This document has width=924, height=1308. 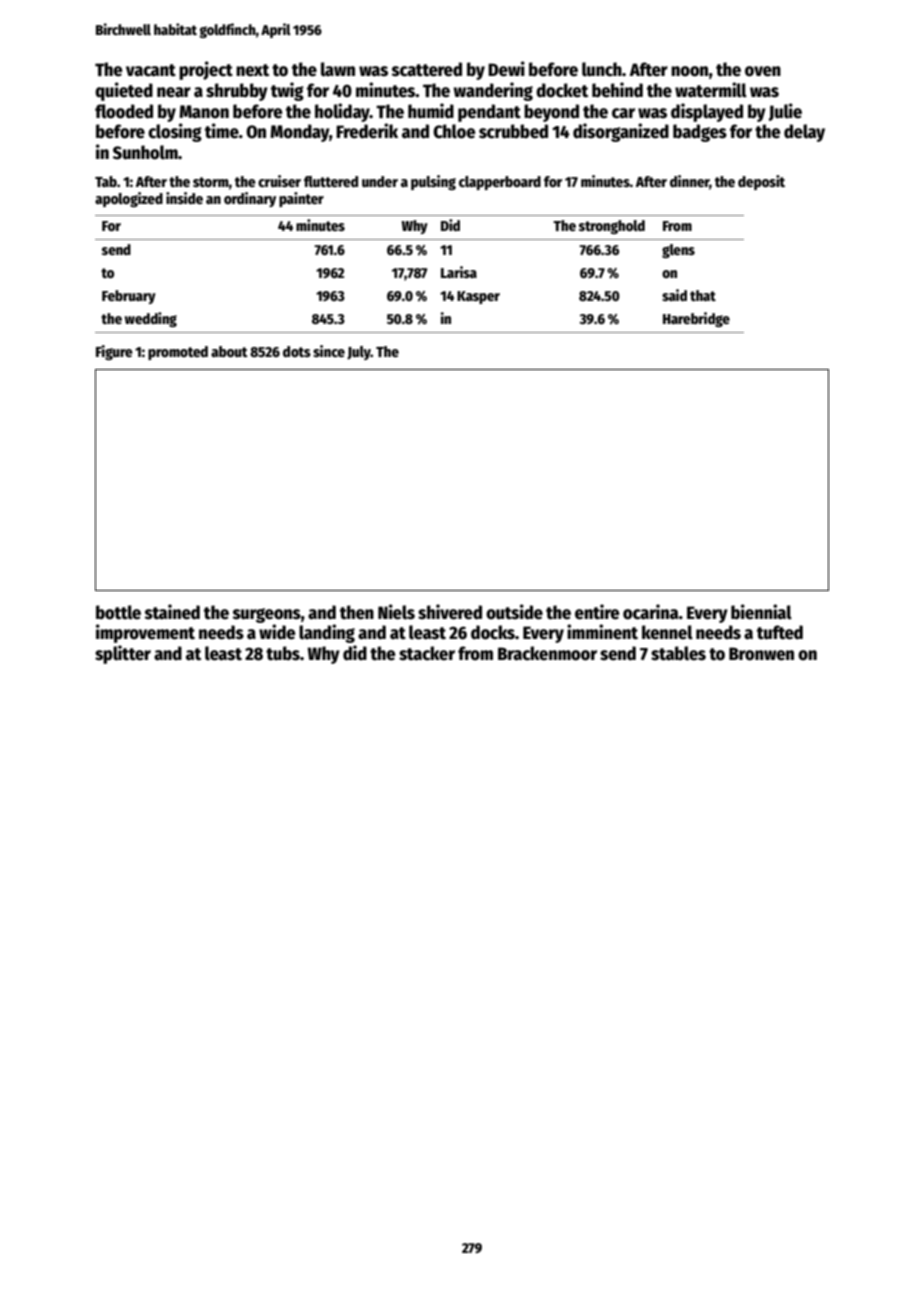 I want to click on next, so click(x=252, y=70).
